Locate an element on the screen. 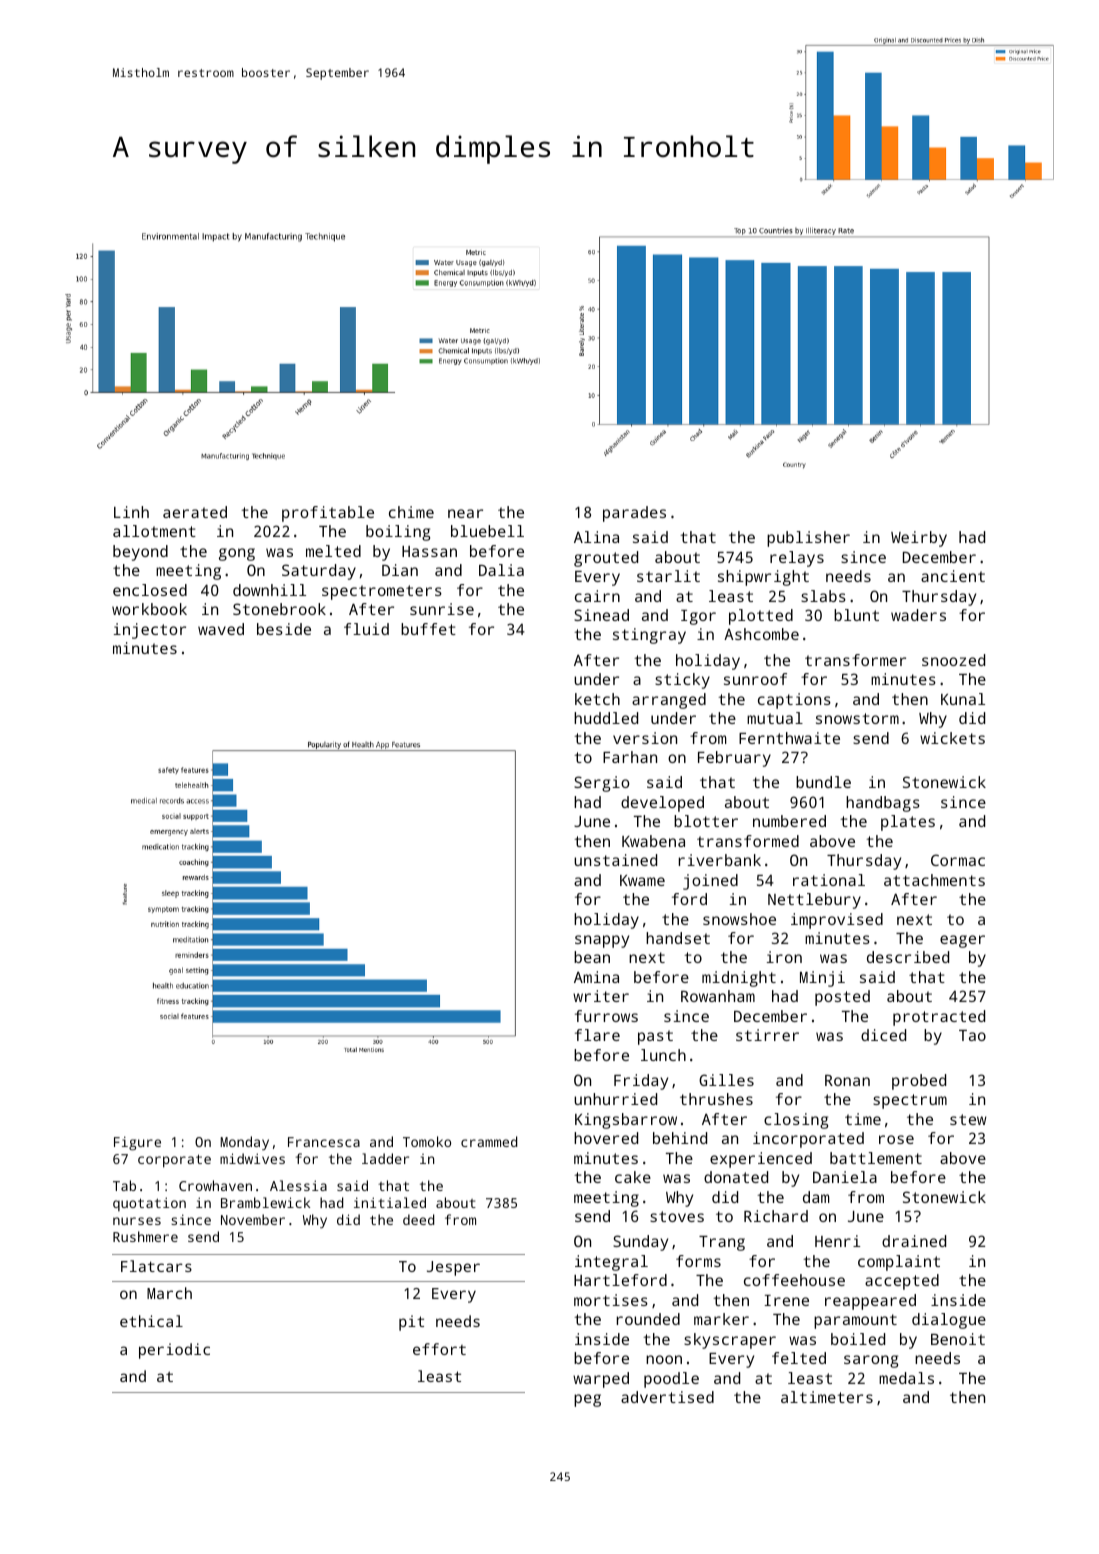 The height and width of the screenshot is (1554, 1099). sunrise is located at coordinates (442, 609).
